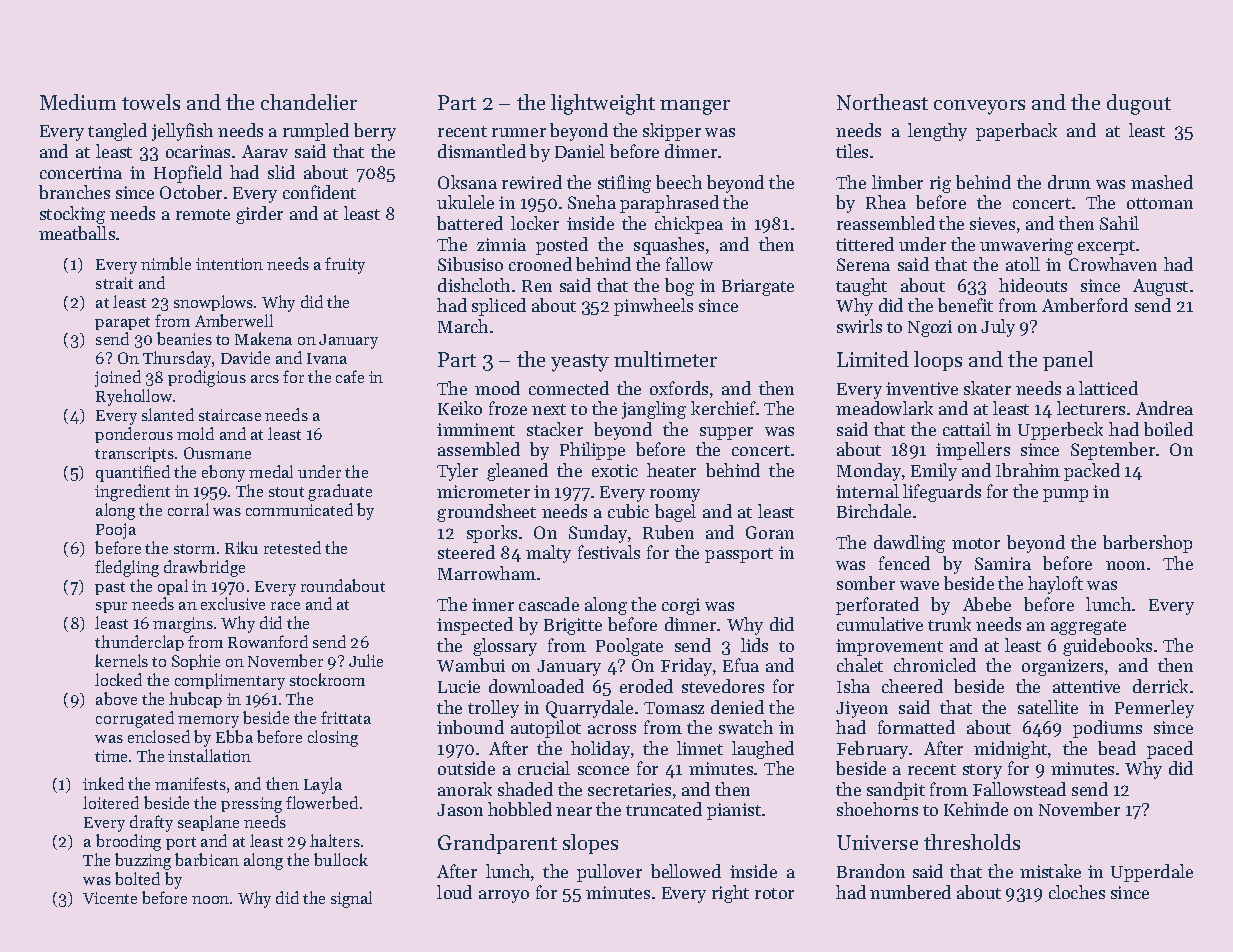 The width and height of the screenshot is (1233, 952). Describe the element at coordinates (874, 511) in the screenshot. I see `Birchdale` at that location.
